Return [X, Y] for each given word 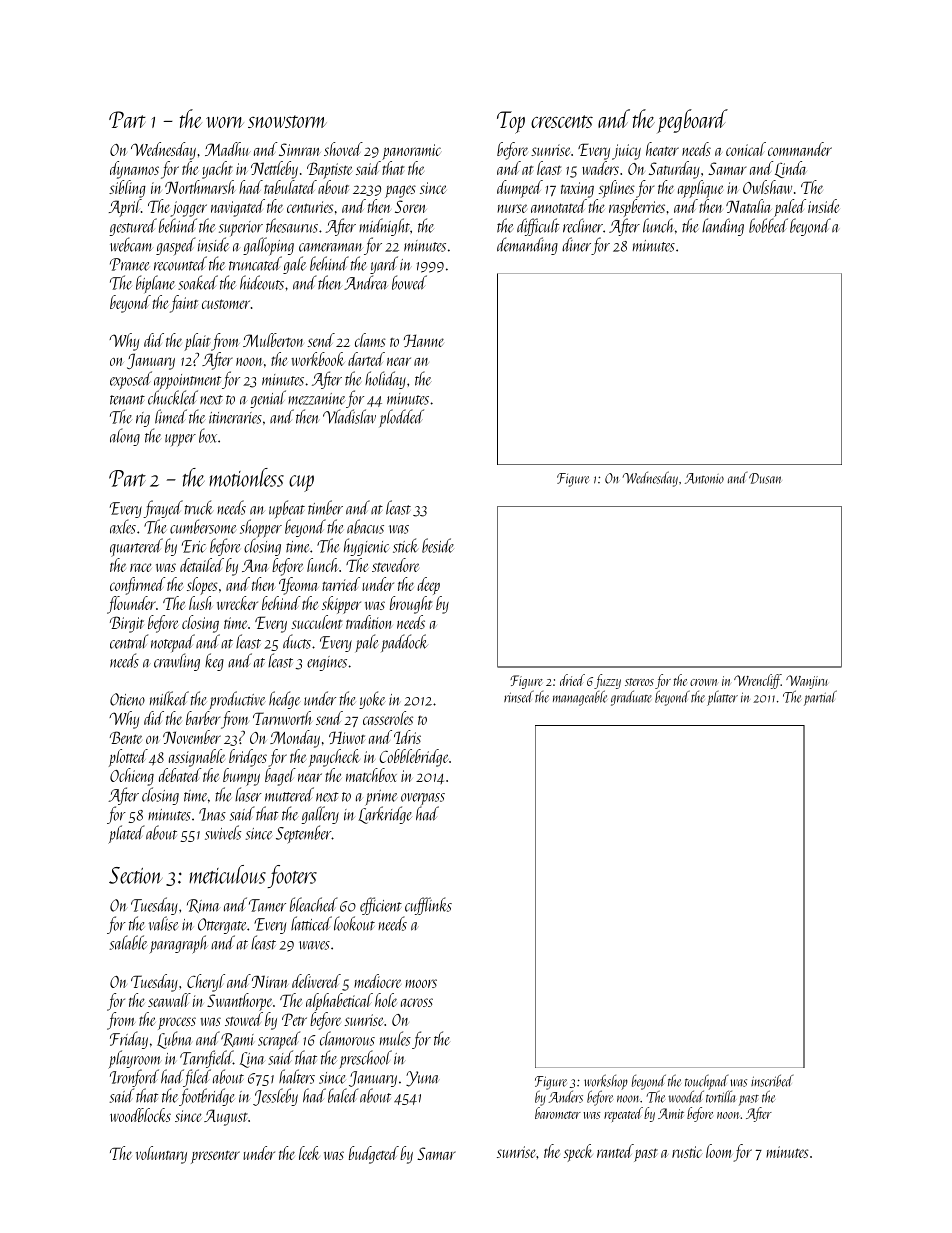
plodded [402, 418]
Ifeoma [299, 586]
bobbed [768, 225]
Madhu [226, 149]
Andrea [366, 282]
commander [800, 149]
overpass [423, 799]
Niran [270, 981]
